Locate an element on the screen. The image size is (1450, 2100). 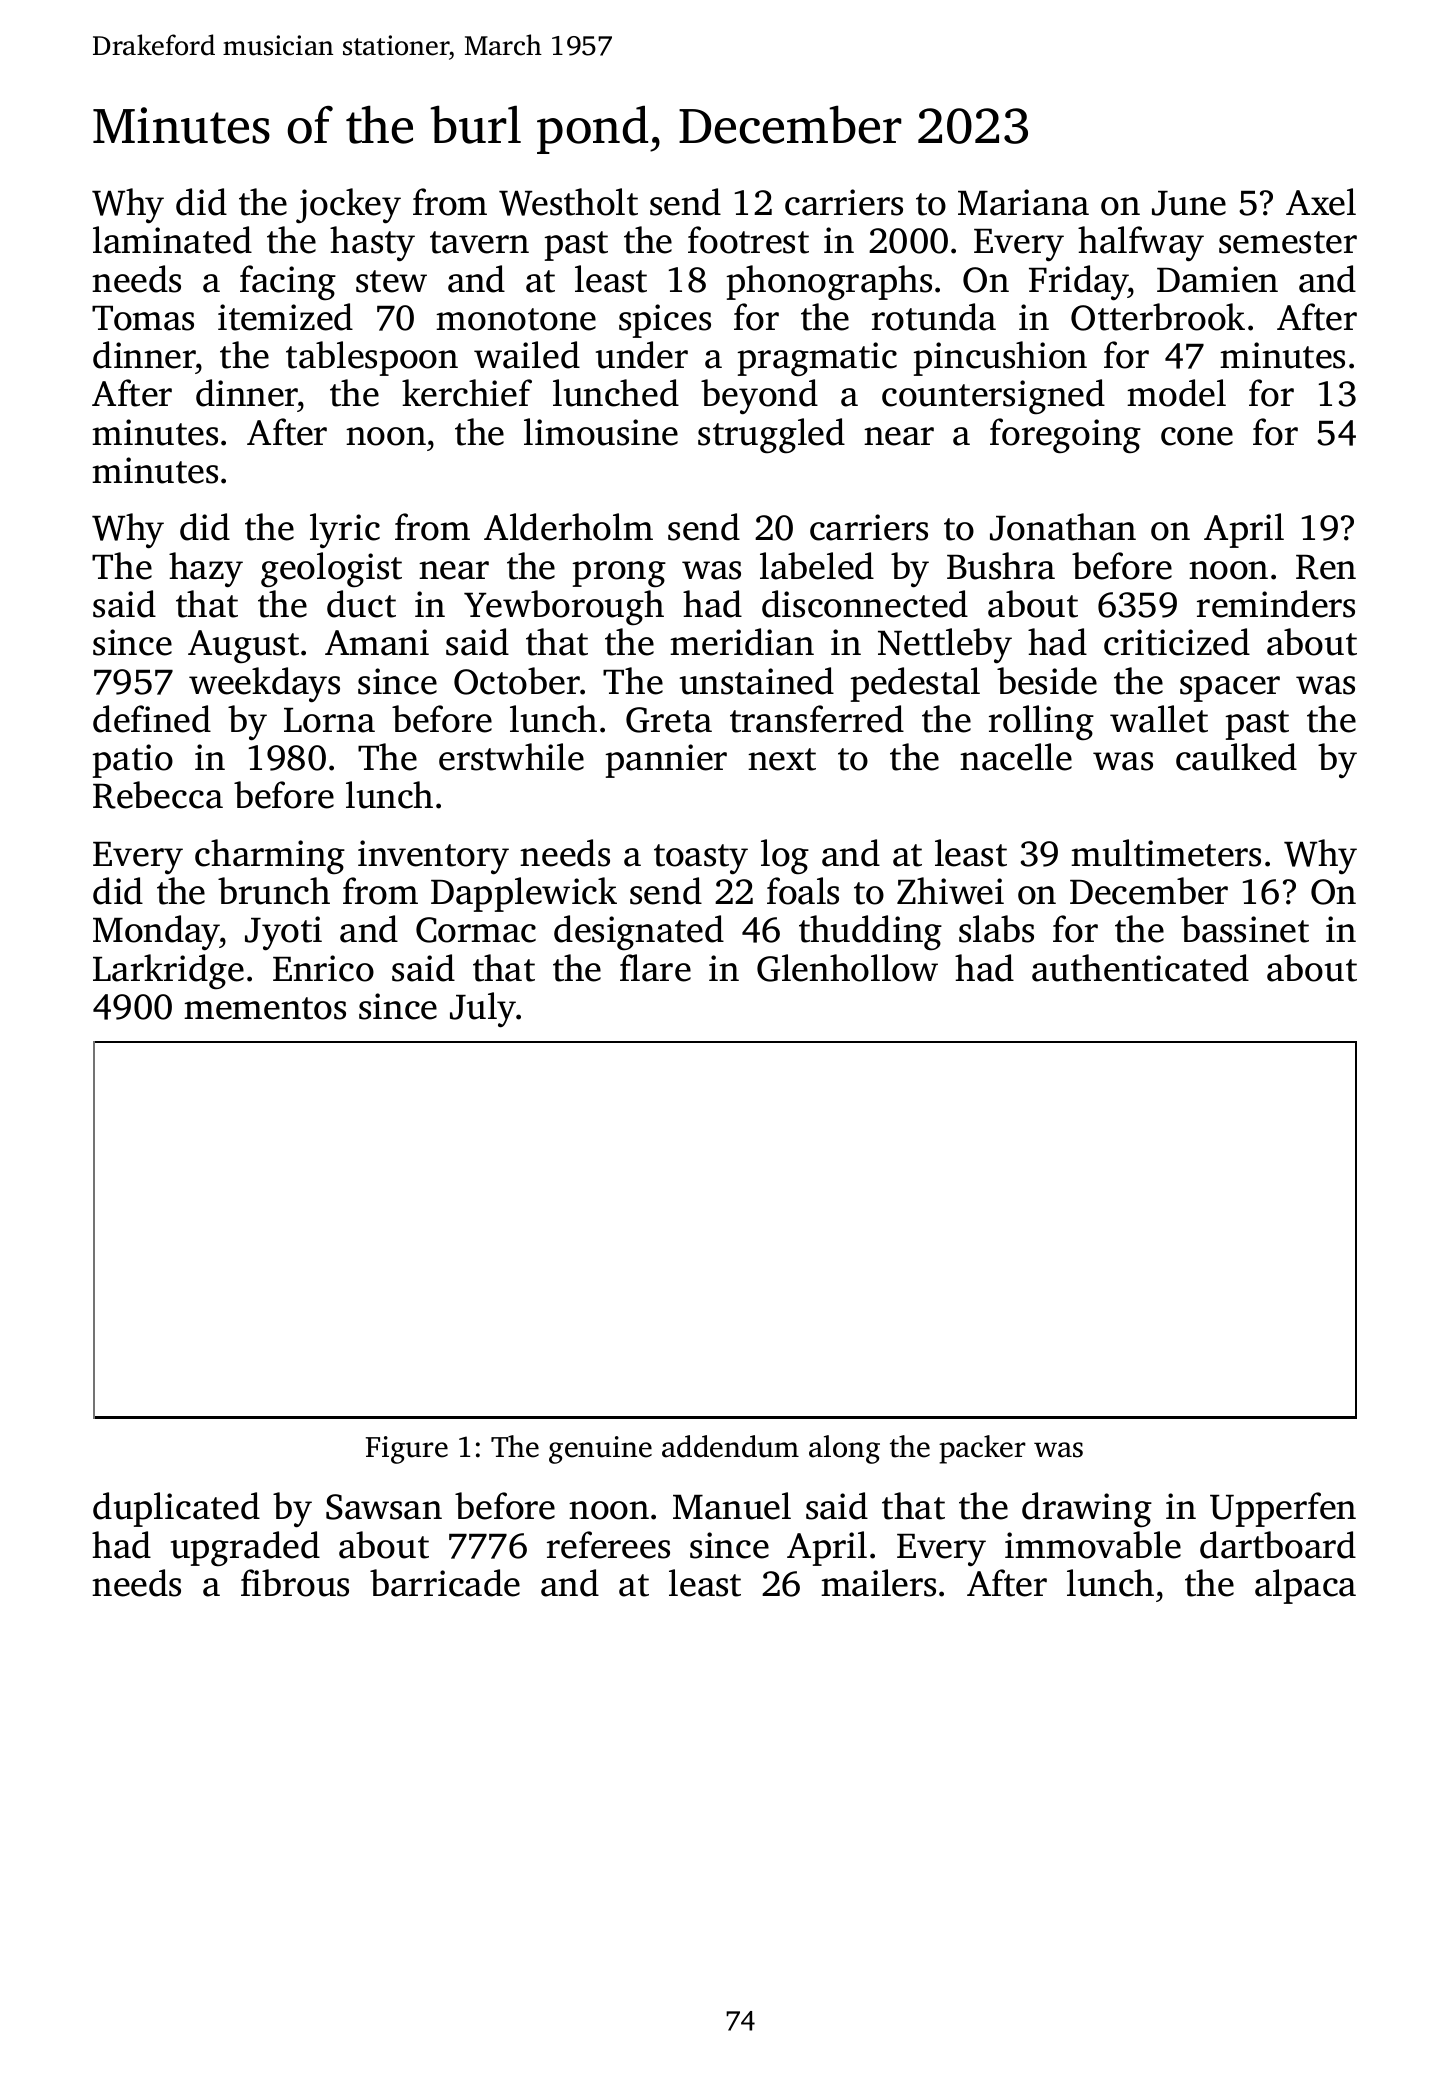
designated is located at coordinates (639, 933).
